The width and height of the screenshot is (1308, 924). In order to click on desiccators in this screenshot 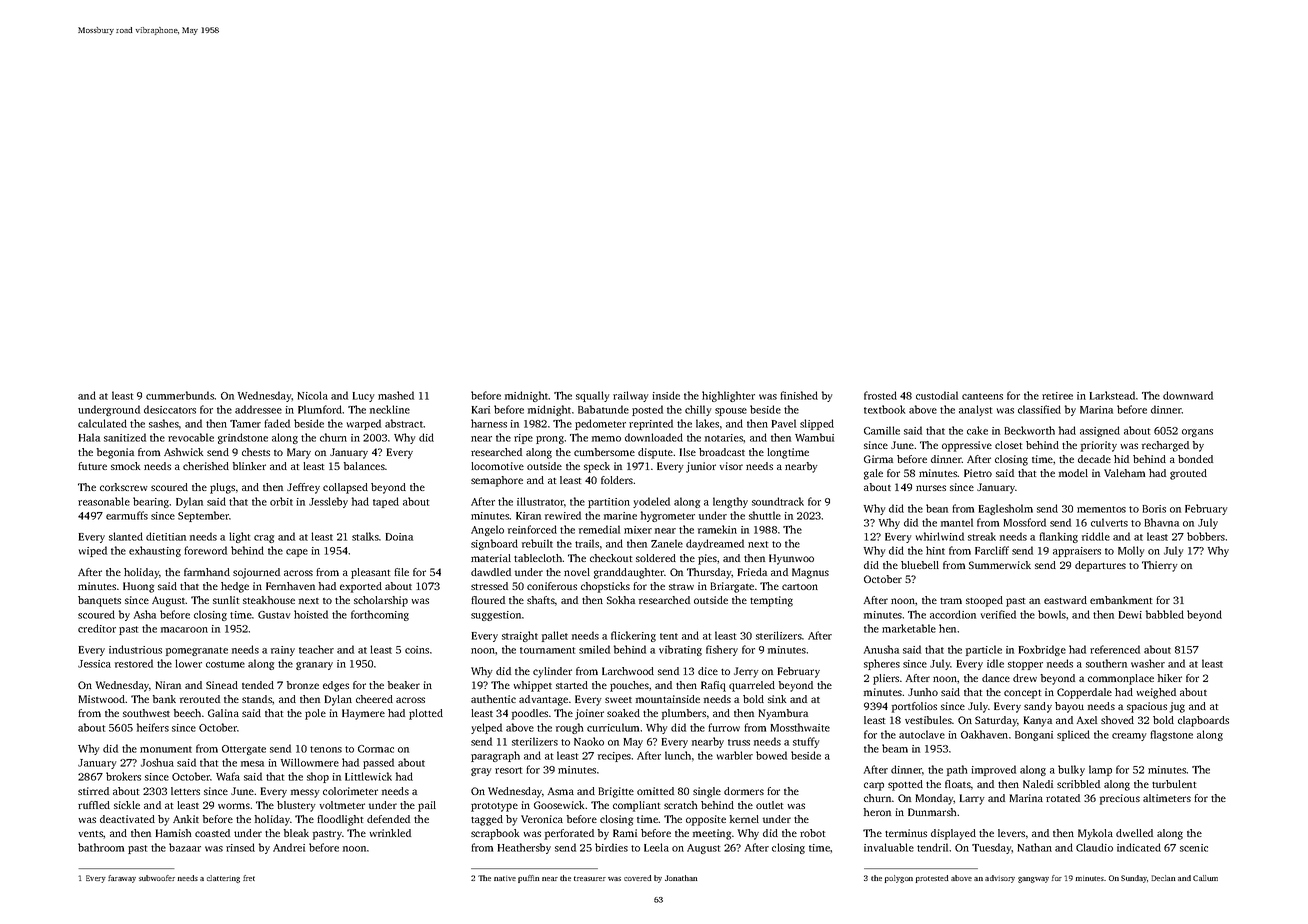, I will do `click(170, 409)`.
